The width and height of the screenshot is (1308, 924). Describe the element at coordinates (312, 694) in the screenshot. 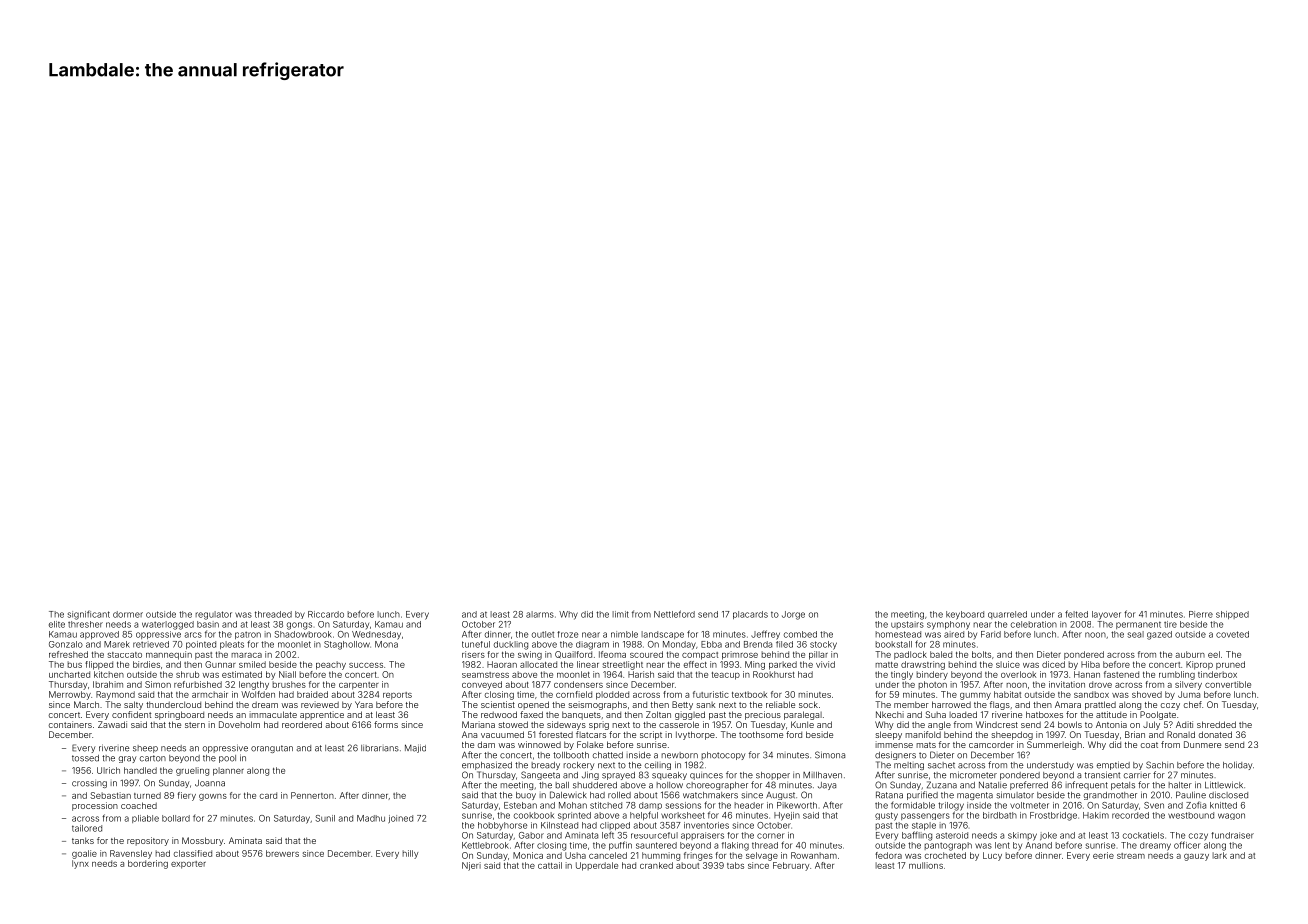

I see `braided` at that location.
